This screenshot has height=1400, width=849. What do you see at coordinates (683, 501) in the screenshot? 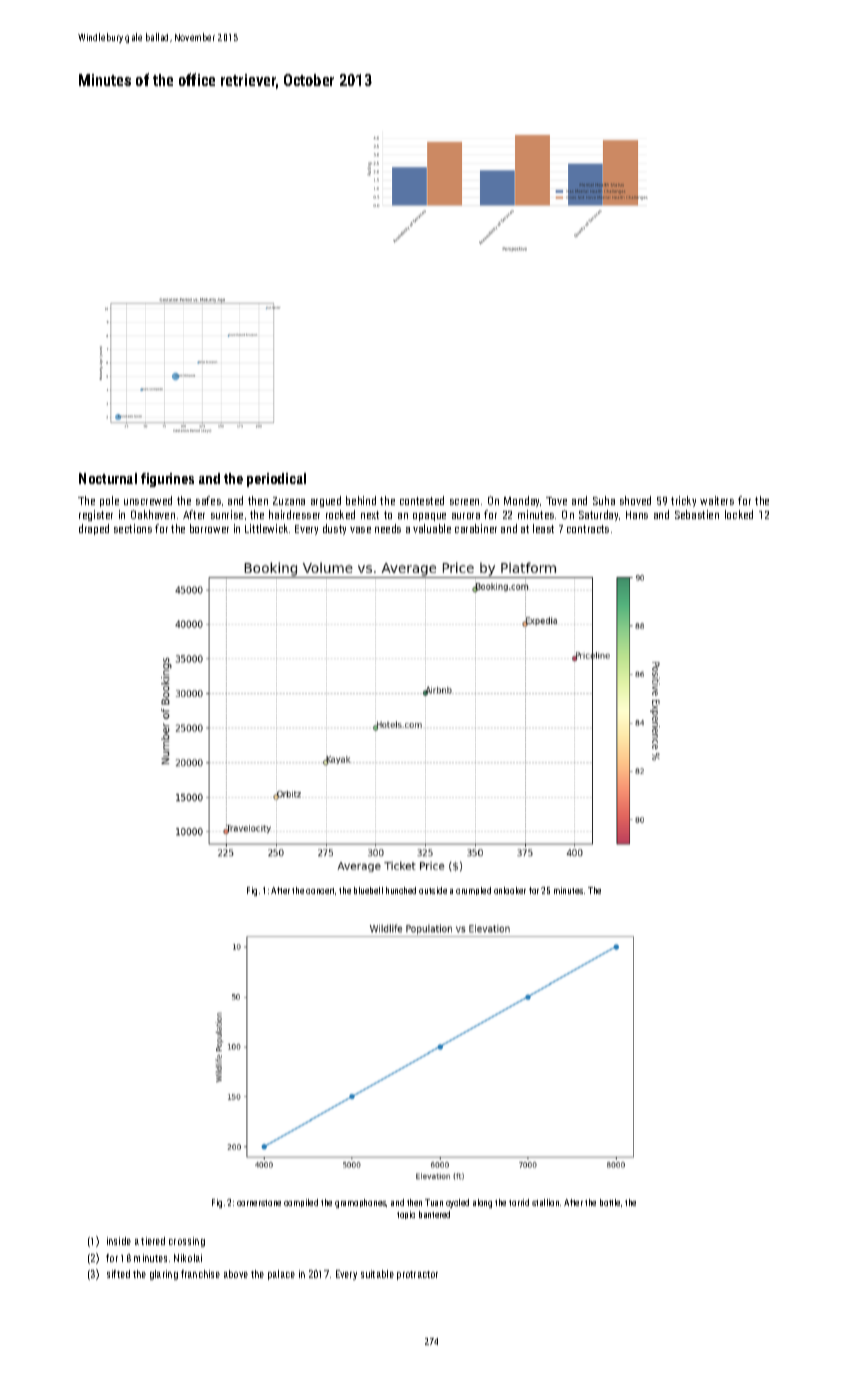
I see `tricky` at bounding box center [683, 501].
